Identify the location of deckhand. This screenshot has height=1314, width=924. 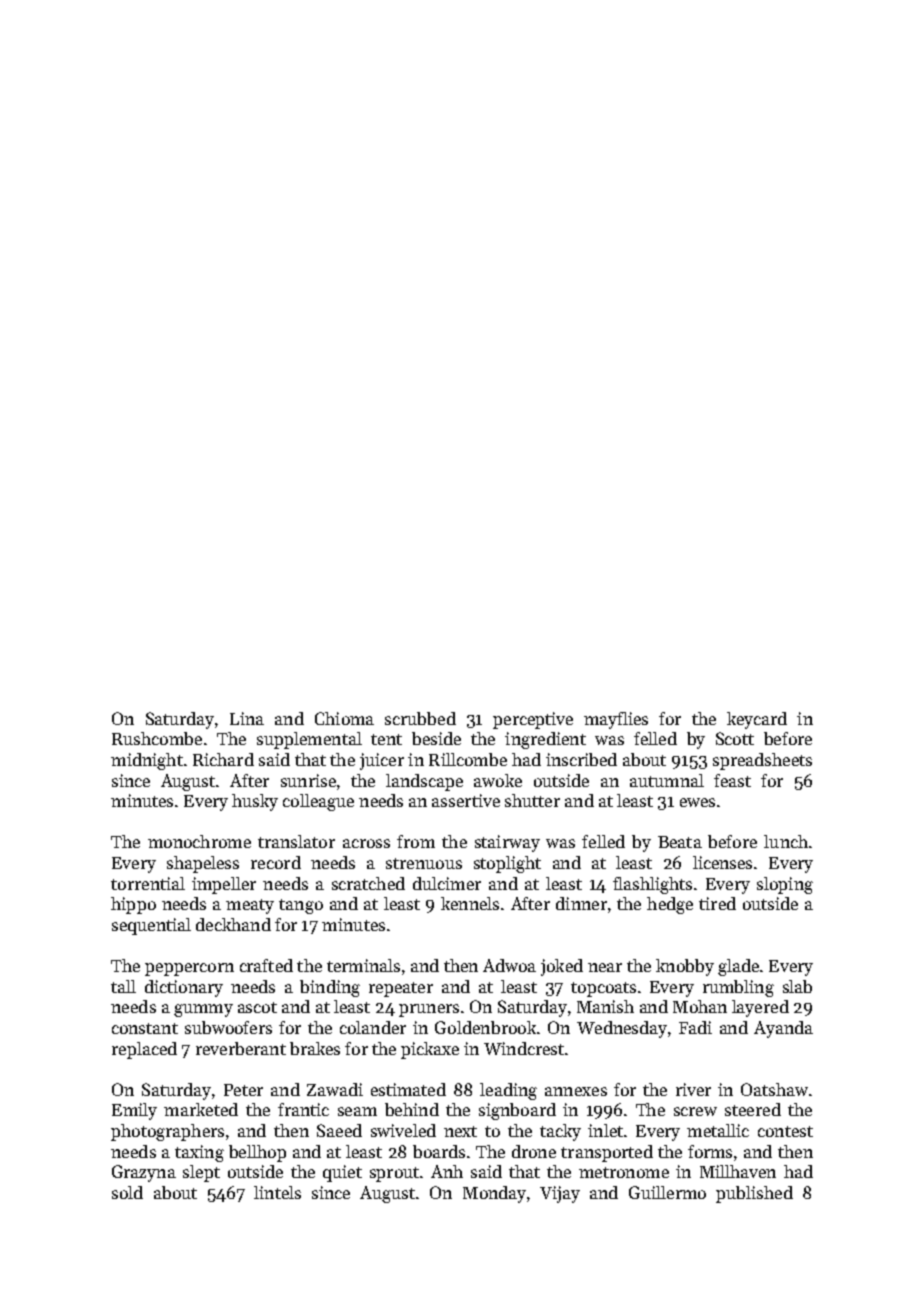
(233, 924).
